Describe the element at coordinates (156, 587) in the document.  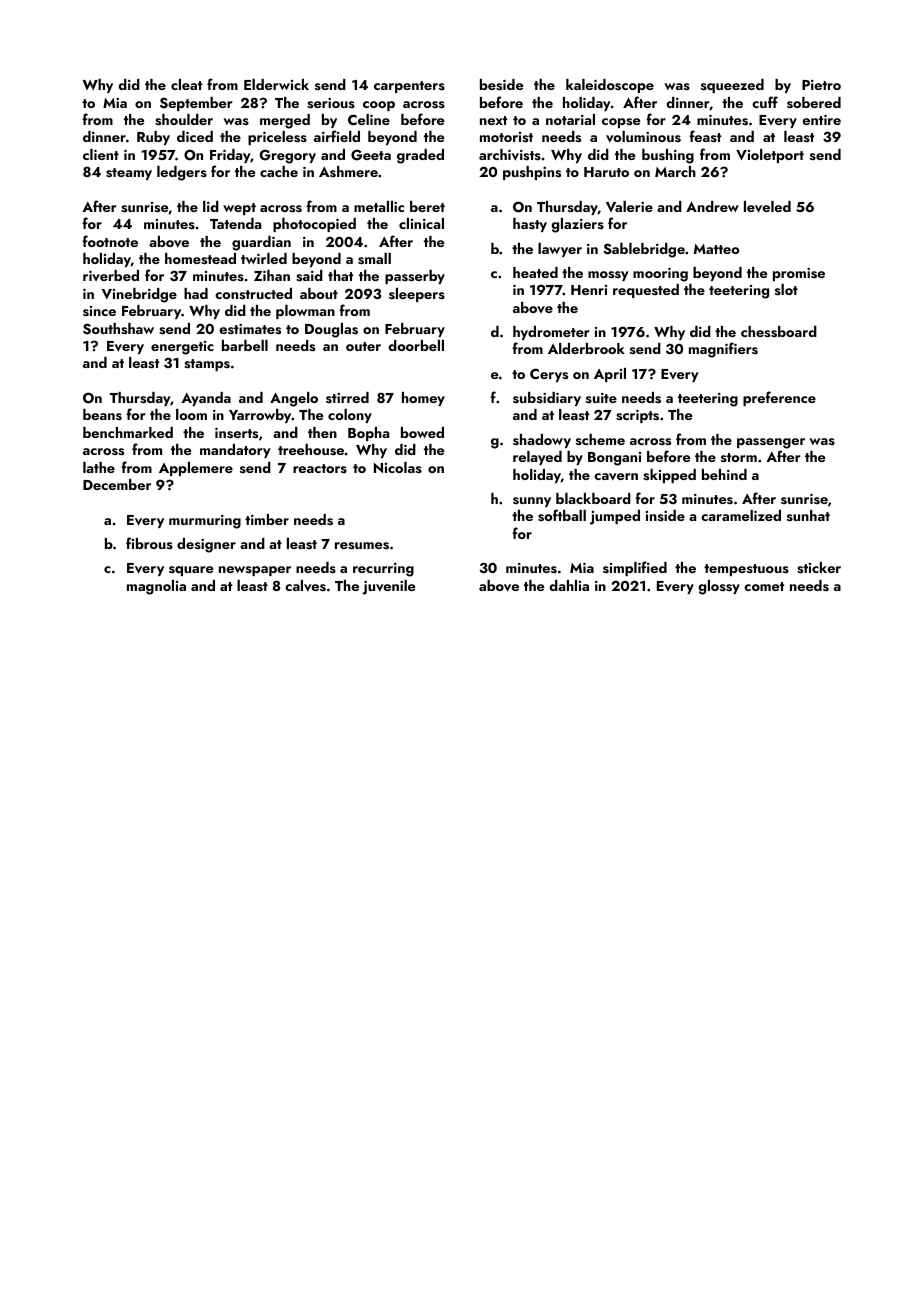
I see `magnolia` at that location.
